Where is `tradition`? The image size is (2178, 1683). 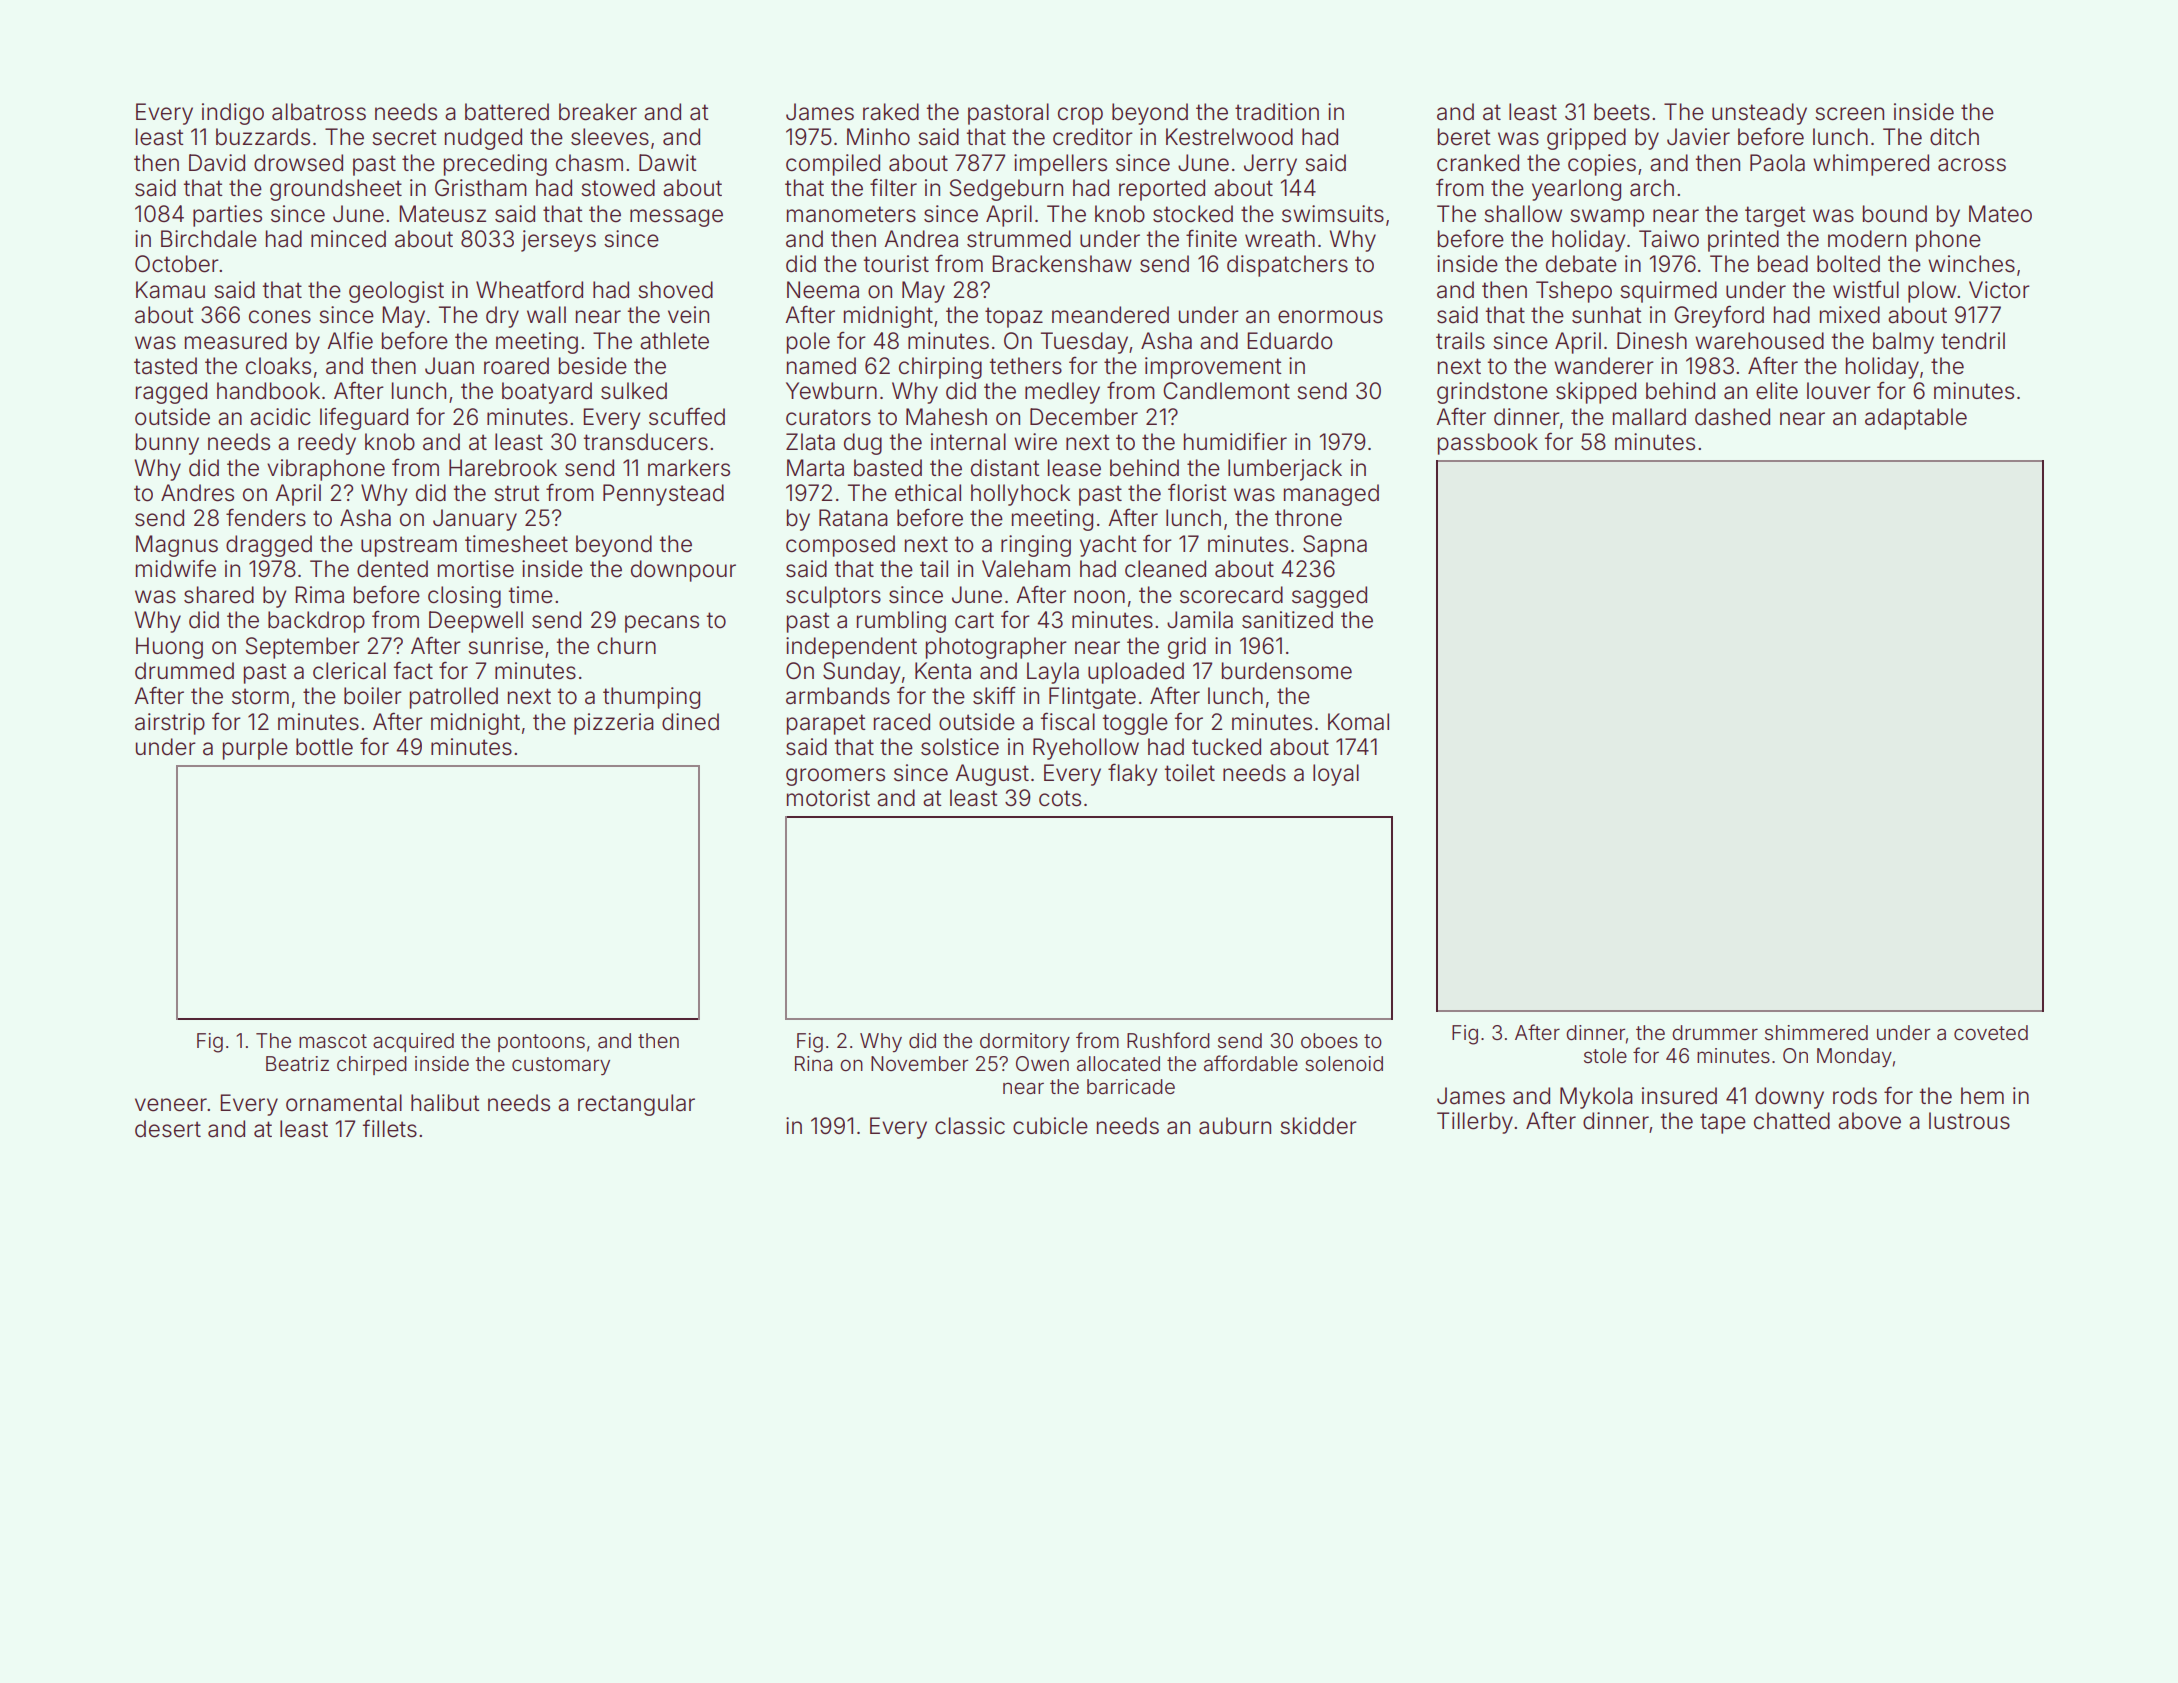
tradition is located at coordinates (1277, 112).
